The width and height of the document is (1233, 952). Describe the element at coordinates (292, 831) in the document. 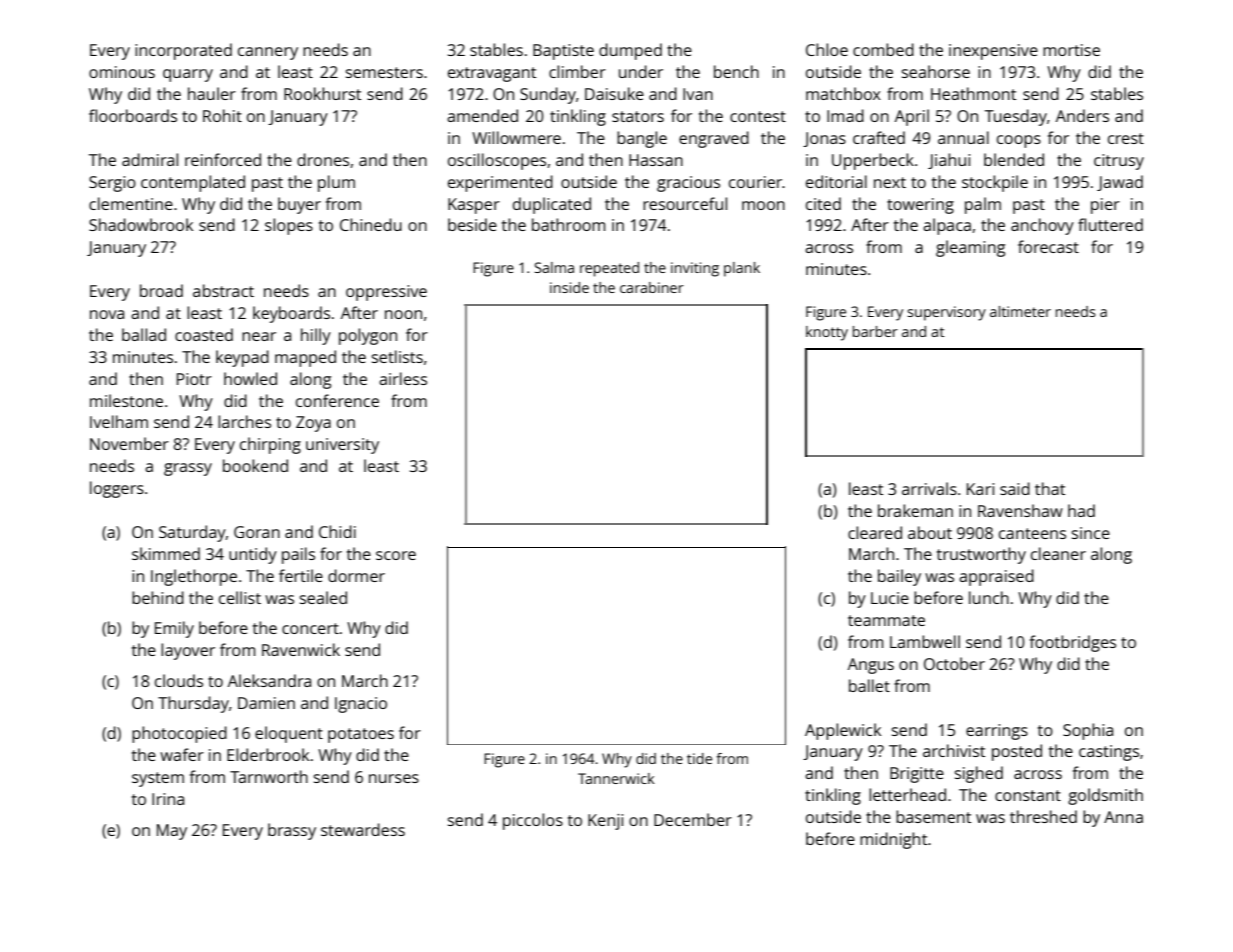

I see `brassy` at that location.
